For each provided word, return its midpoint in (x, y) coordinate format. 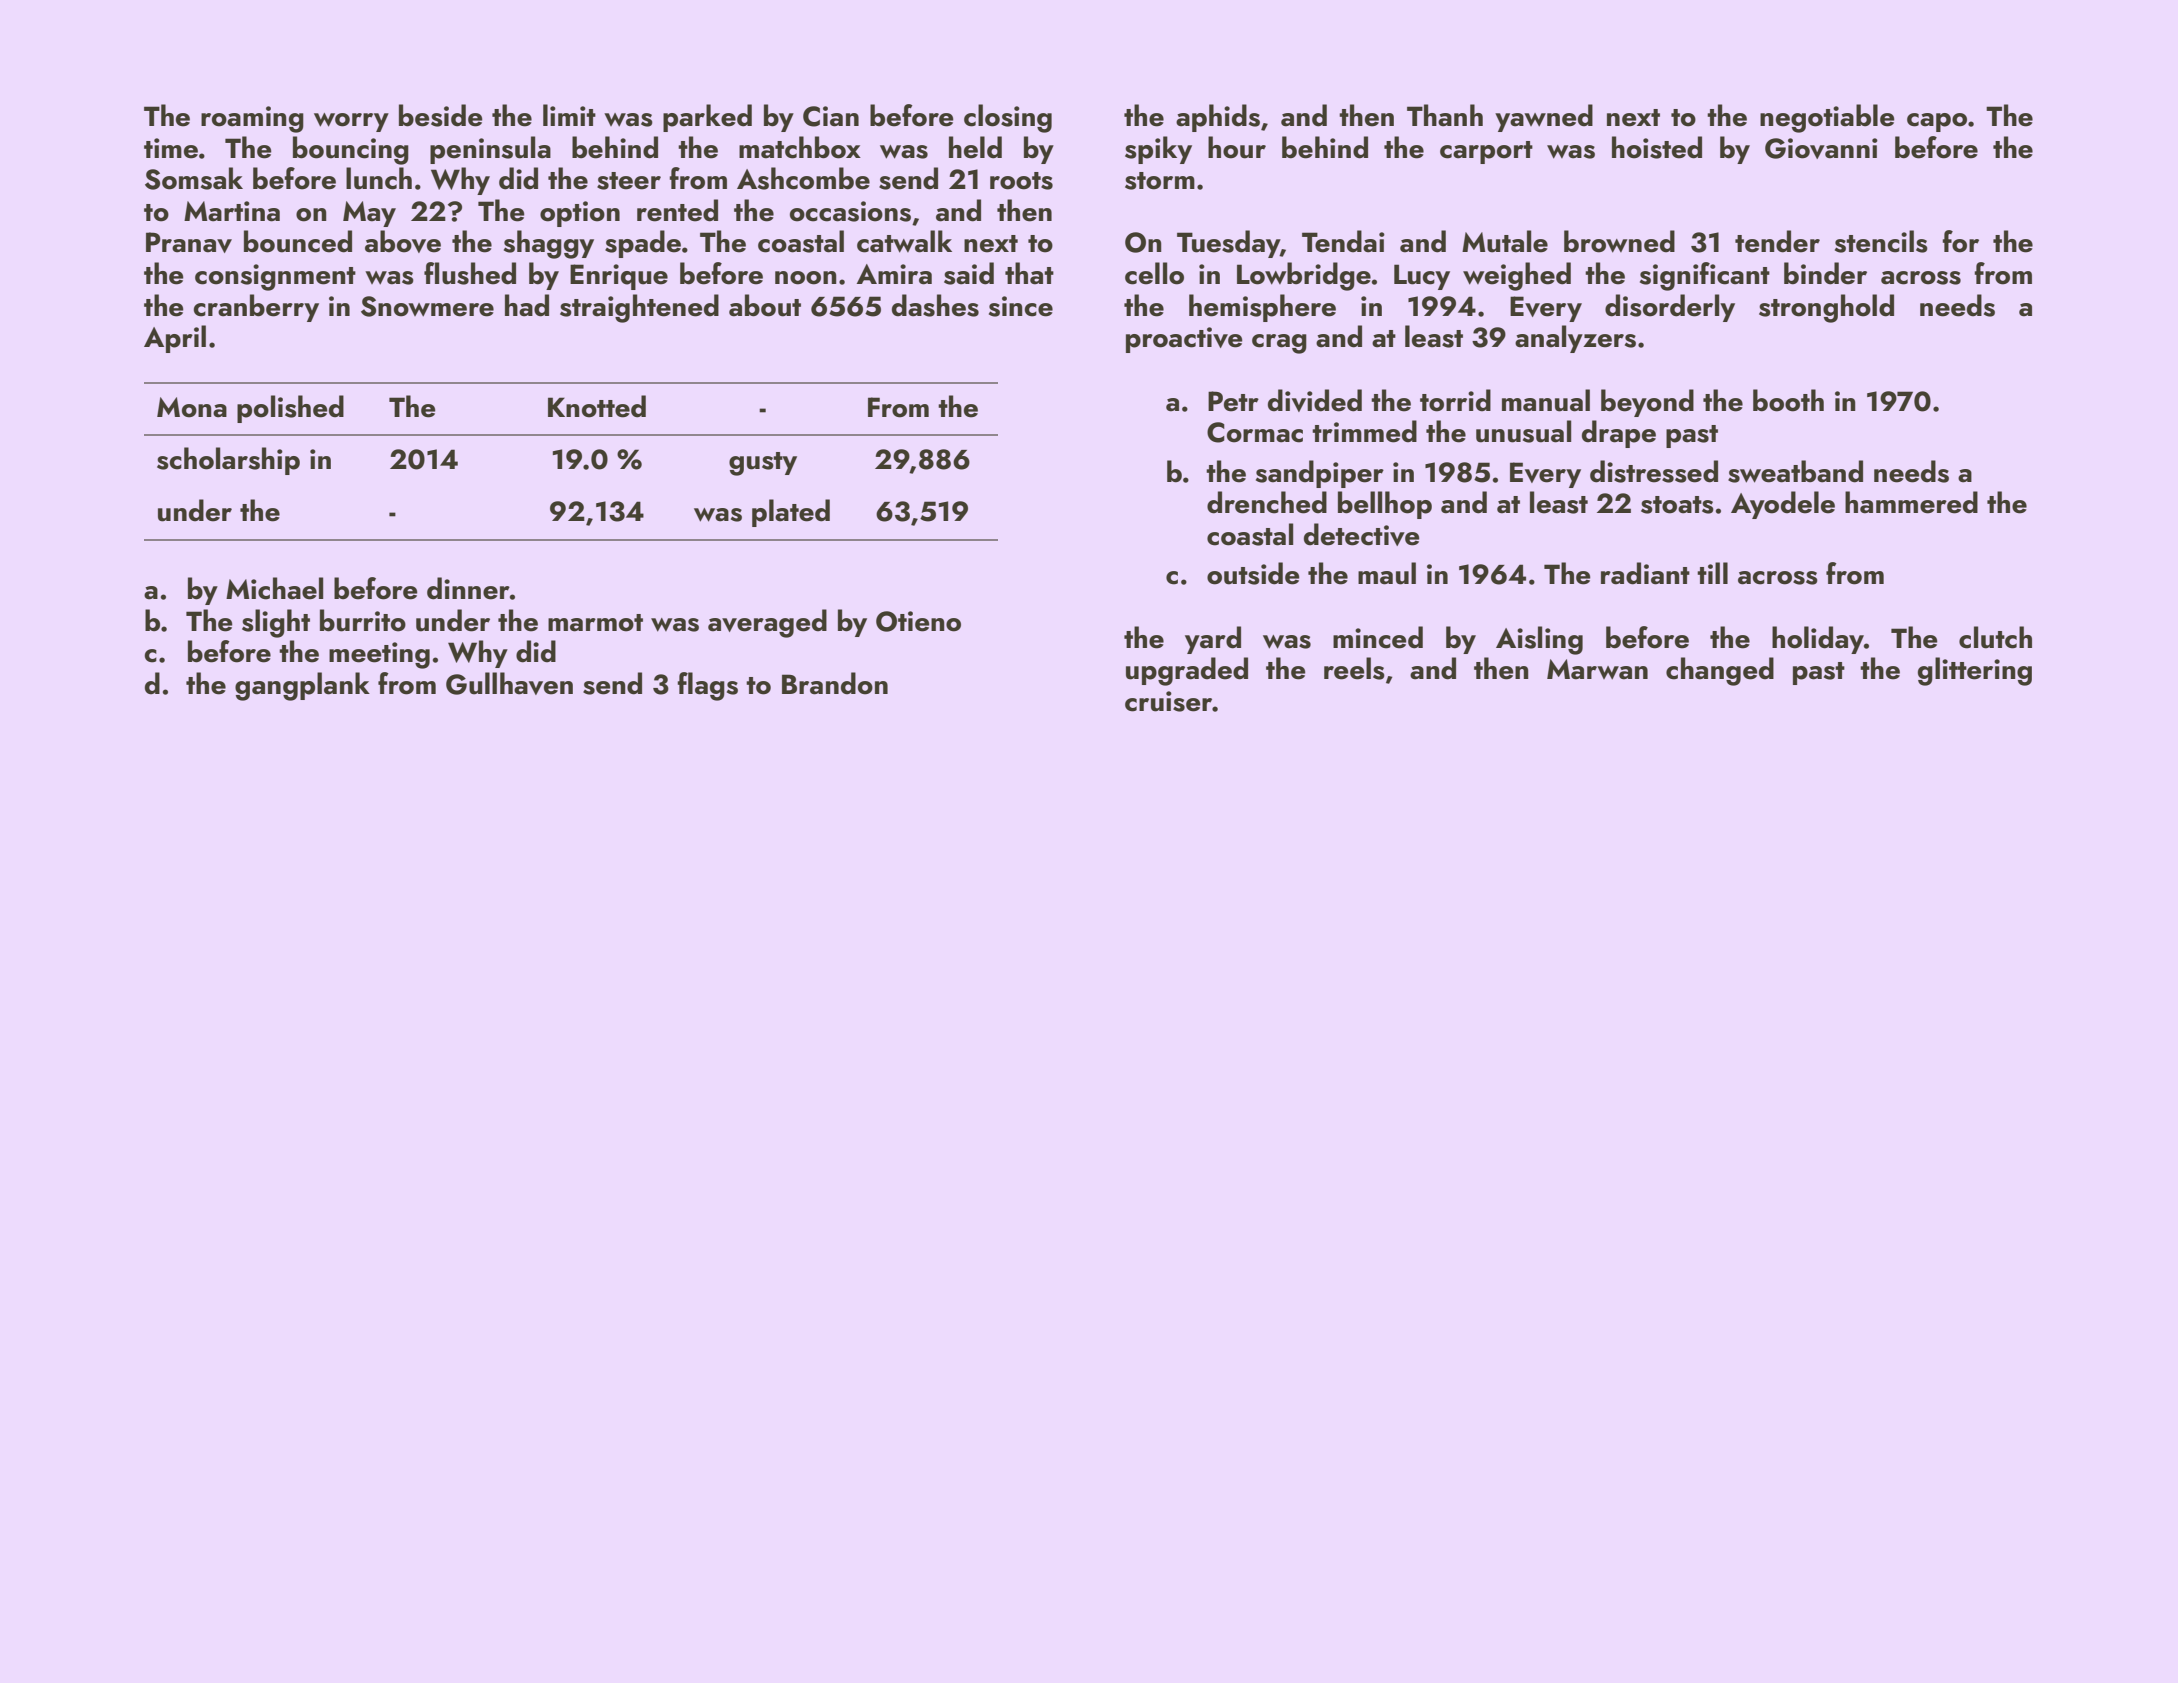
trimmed (1364, 431)
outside (1253, 573)
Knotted (597, 406)
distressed (1654, 471)
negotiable (1827, 118)
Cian (831, 116)
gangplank (302, 686)
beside (441, 115)
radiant (1645, 573)
